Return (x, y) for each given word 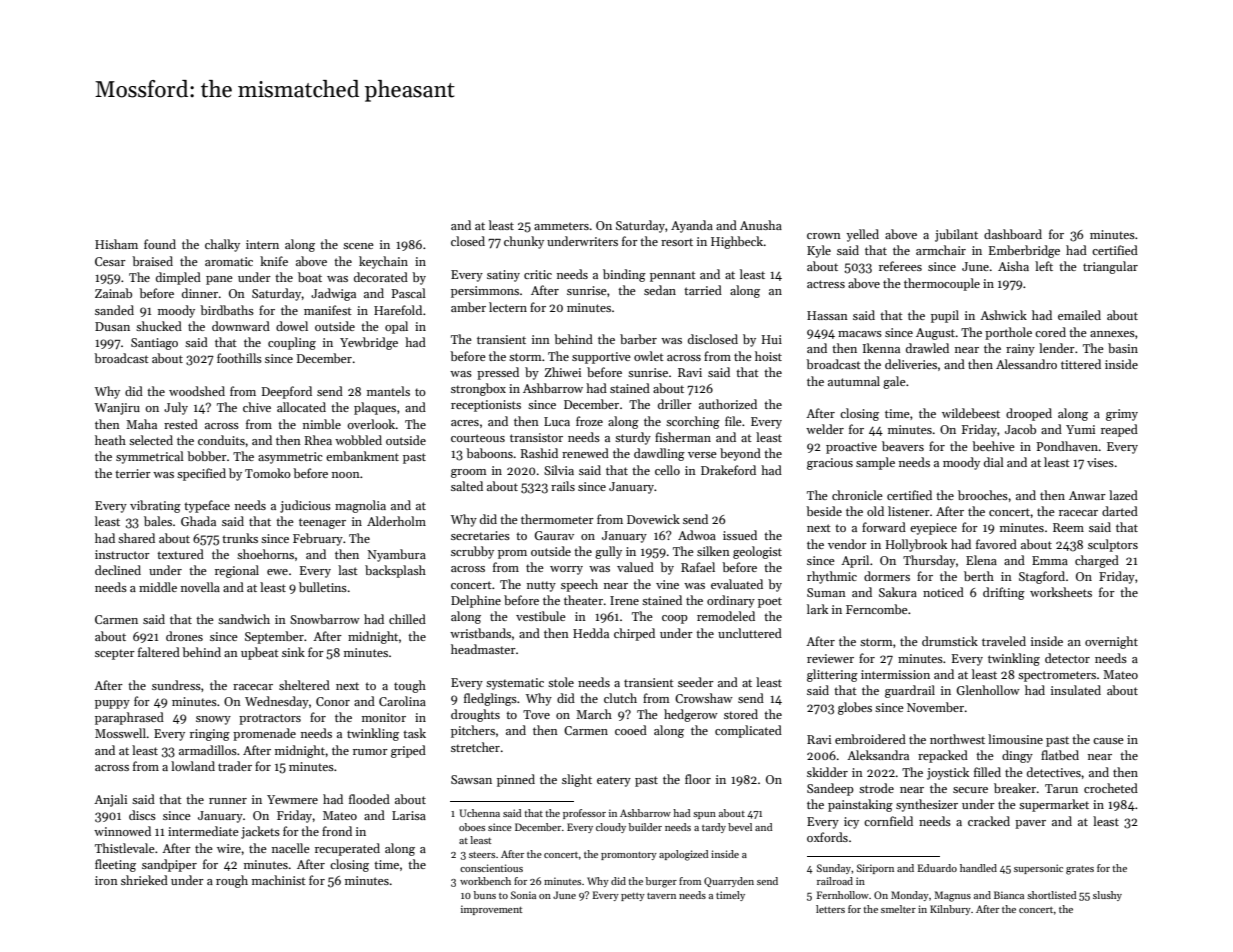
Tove (536, 714)
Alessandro (1026, 364)
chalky (222, 245)
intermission (895, 674)
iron (106, 880)
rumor (370, 752)
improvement (491, 910)
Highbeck (737, 242)
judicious (305, 506)
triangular (1110, 267)
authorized (728, 404)
